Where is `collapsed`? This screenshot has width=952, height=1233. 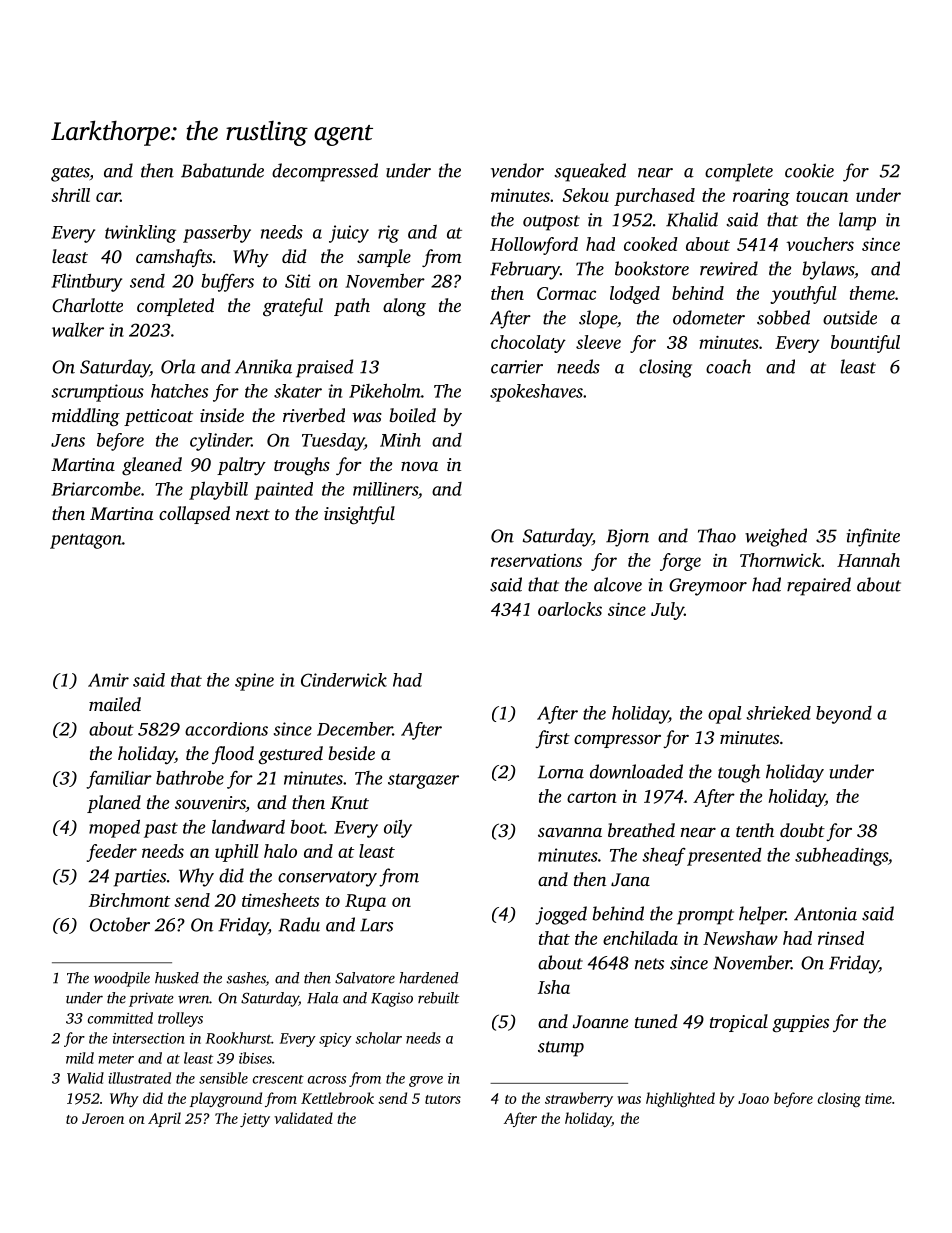
collapsed is located at coordinates (194, 515).
